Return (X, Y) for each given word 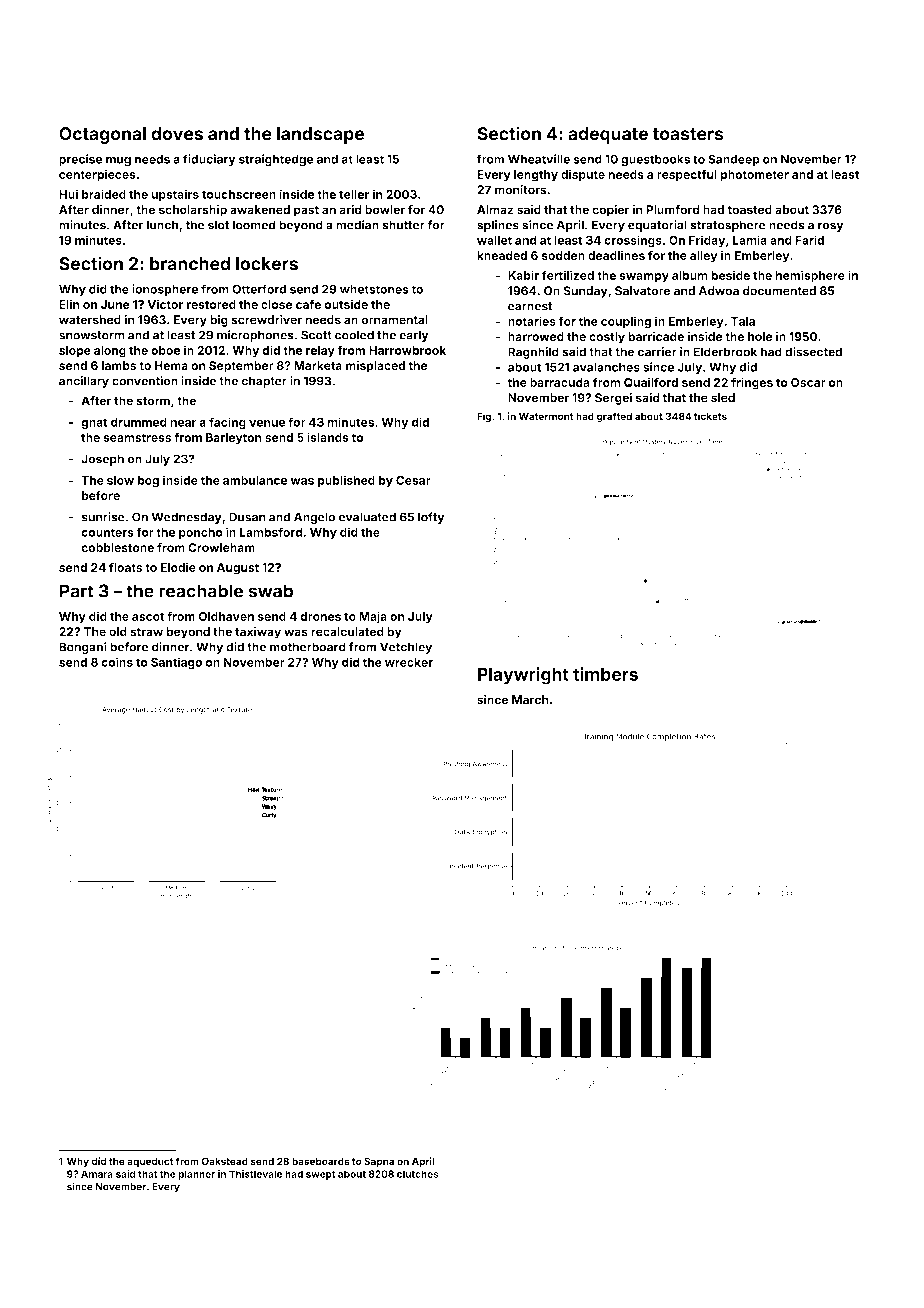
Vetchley (406, 648)
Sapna (379, 1162)
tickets (710, 416)
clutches (417, 1174)
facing (227, 423)
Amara (97, 1174)
